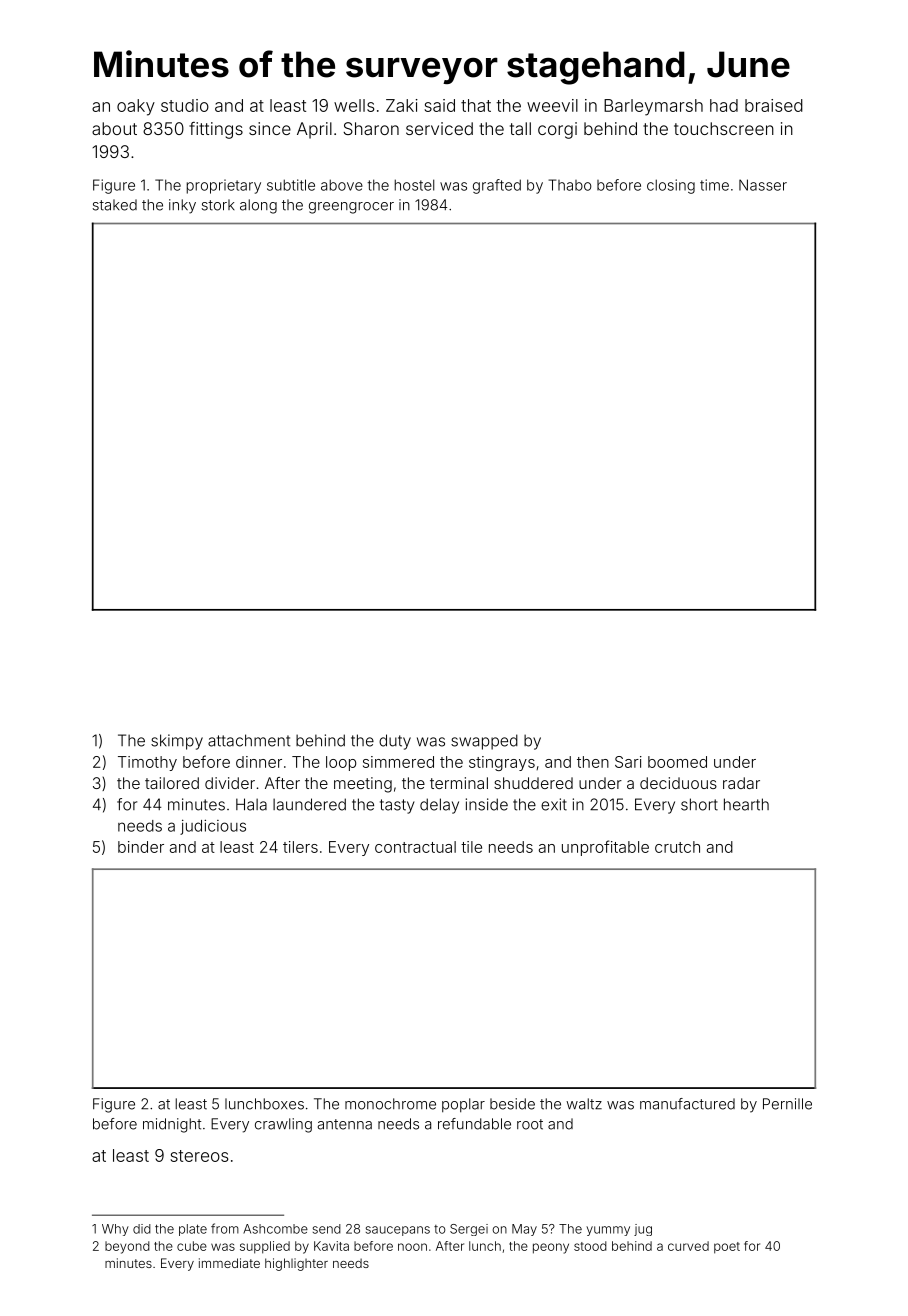 This image has width=908, height=1316. What do you see at coordinates (331, 1246) in the image?
I see `Kavita` at bounding box center [331, 1246].
